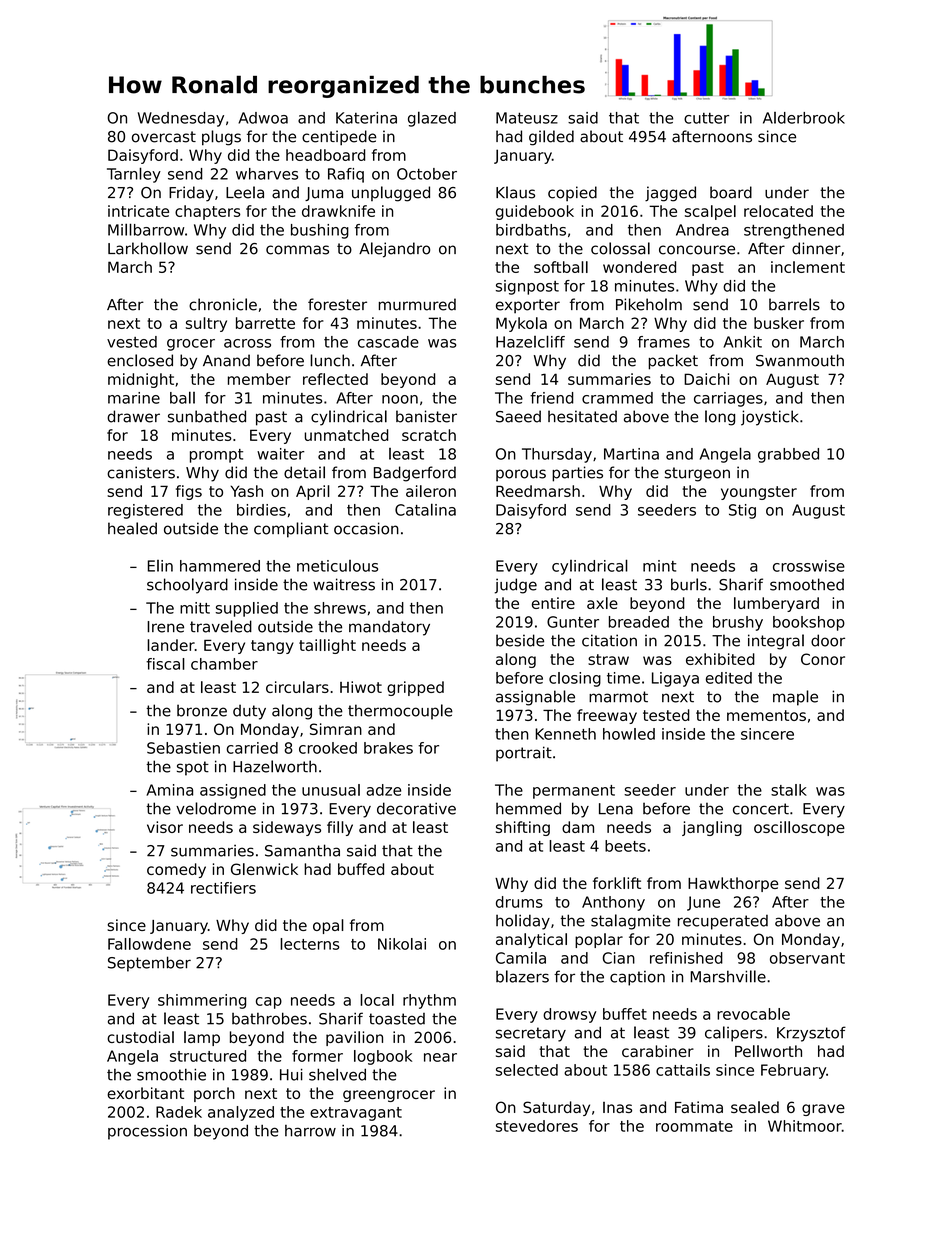 This screenshot has height=1233, width=952. What do you see at coordinates (394, 250) in the screenshot?
I see `Alejandro` at bounding box center [394, 250].
